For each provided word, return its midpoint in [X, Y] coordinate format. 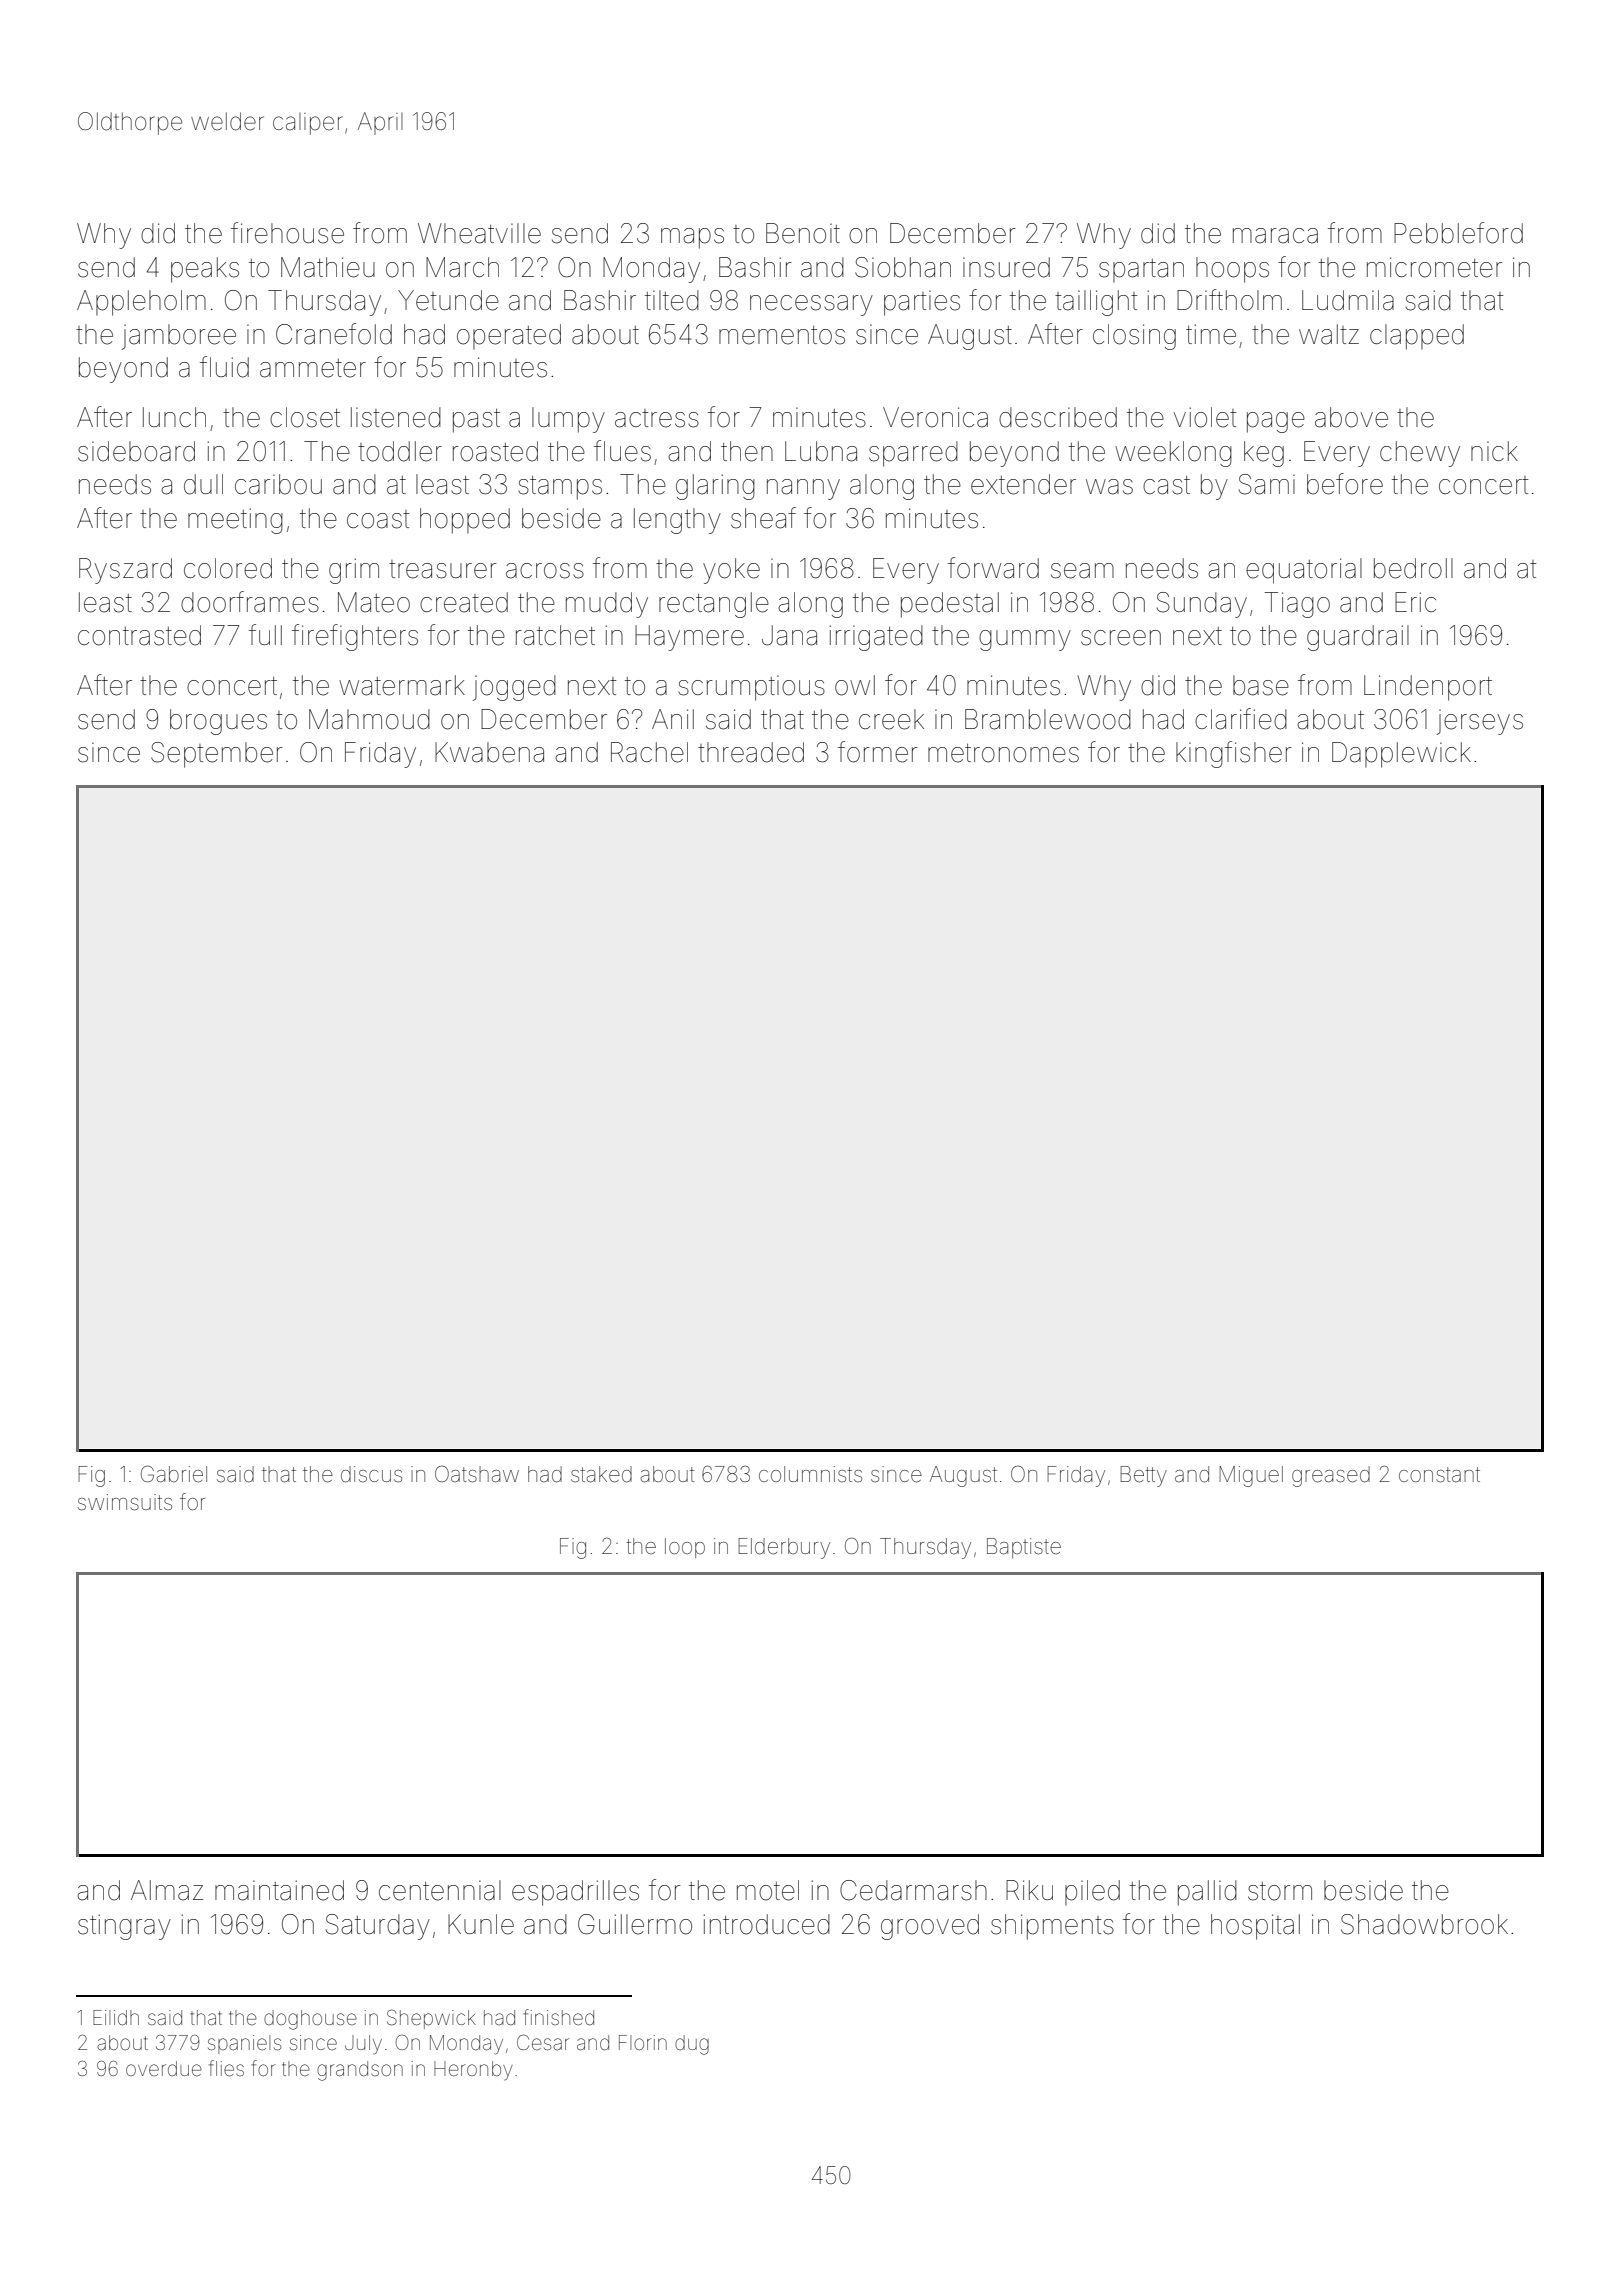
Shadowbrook [1424, 1924]
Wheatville [479, 233]
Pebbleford [1458, 233]
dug [692, 2045]
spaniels [244, 2044]
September [217, 755]
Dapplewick [1401, 755]
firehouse [287, 233]
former [878, 752]
